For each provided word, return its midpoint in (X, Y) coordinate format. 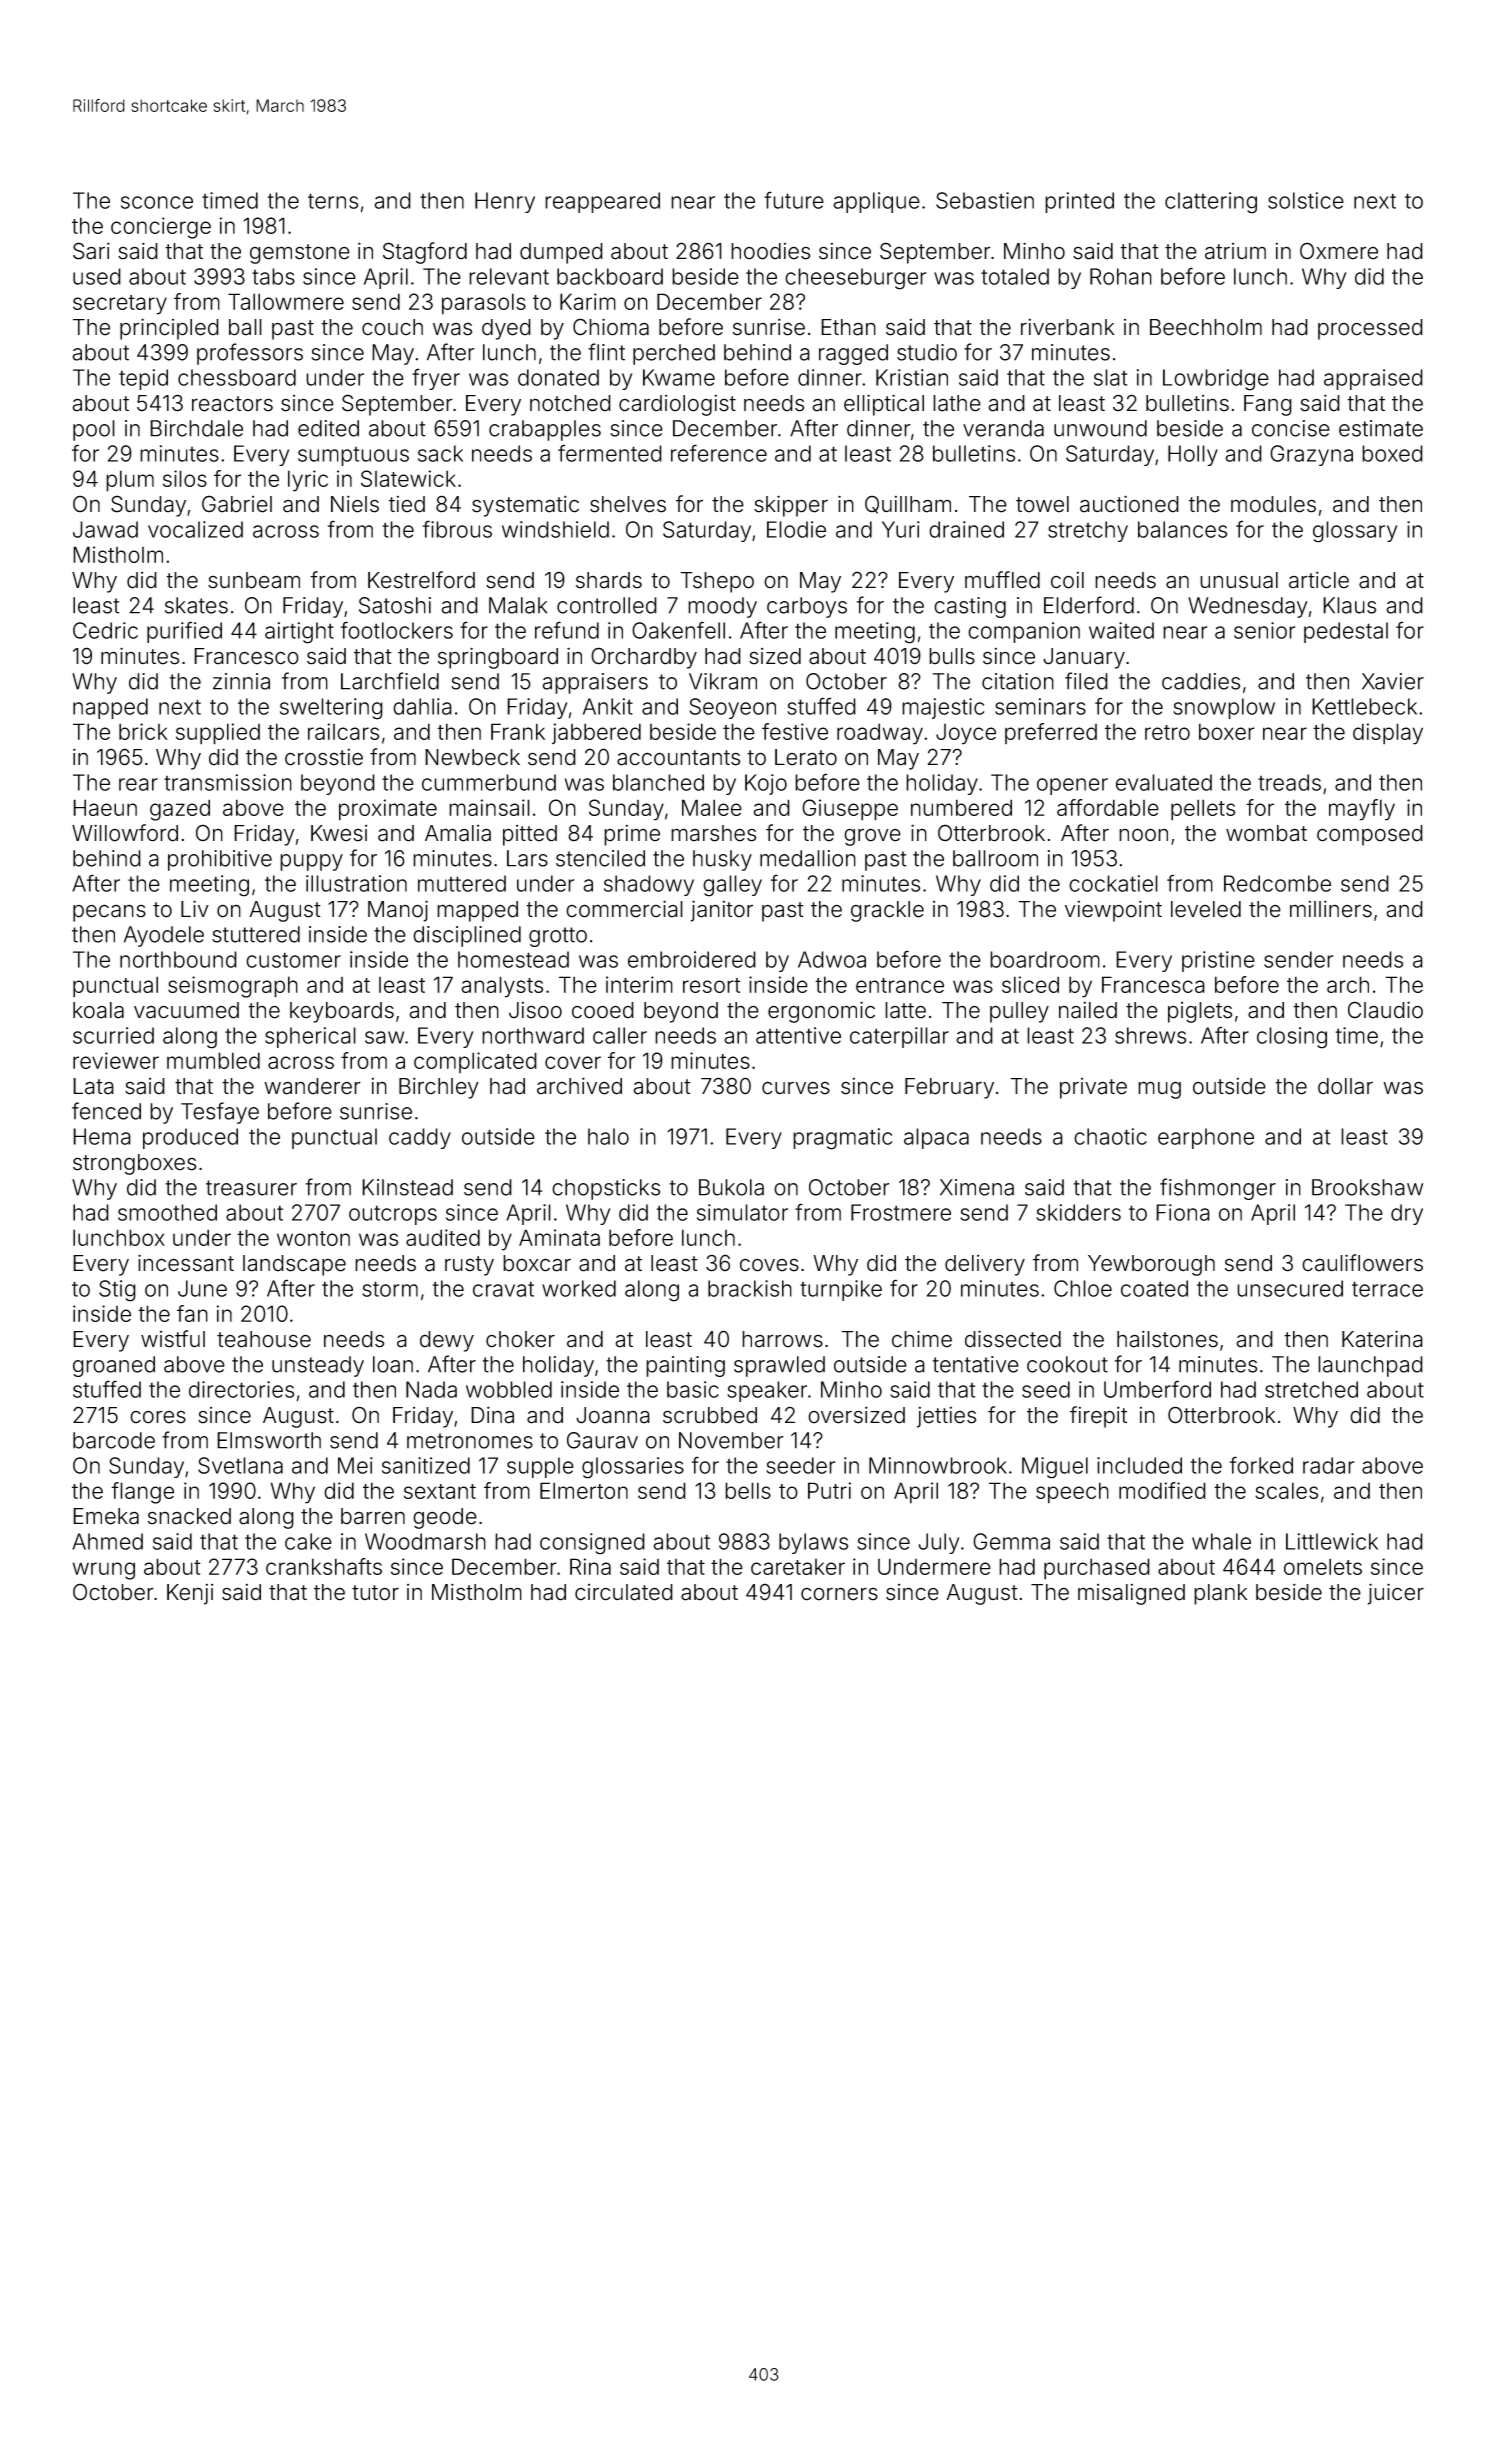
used (97, 276)
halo (608, 1136)
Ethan (848, 327)
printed (1079, 202)
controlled (607, 605)
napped (110, 708)
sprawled (779, 1366)
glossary (1355, 532)
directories (241, 1389)
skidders (1078, 1212)
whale (1221, 1541)
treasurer (251, 1188)
